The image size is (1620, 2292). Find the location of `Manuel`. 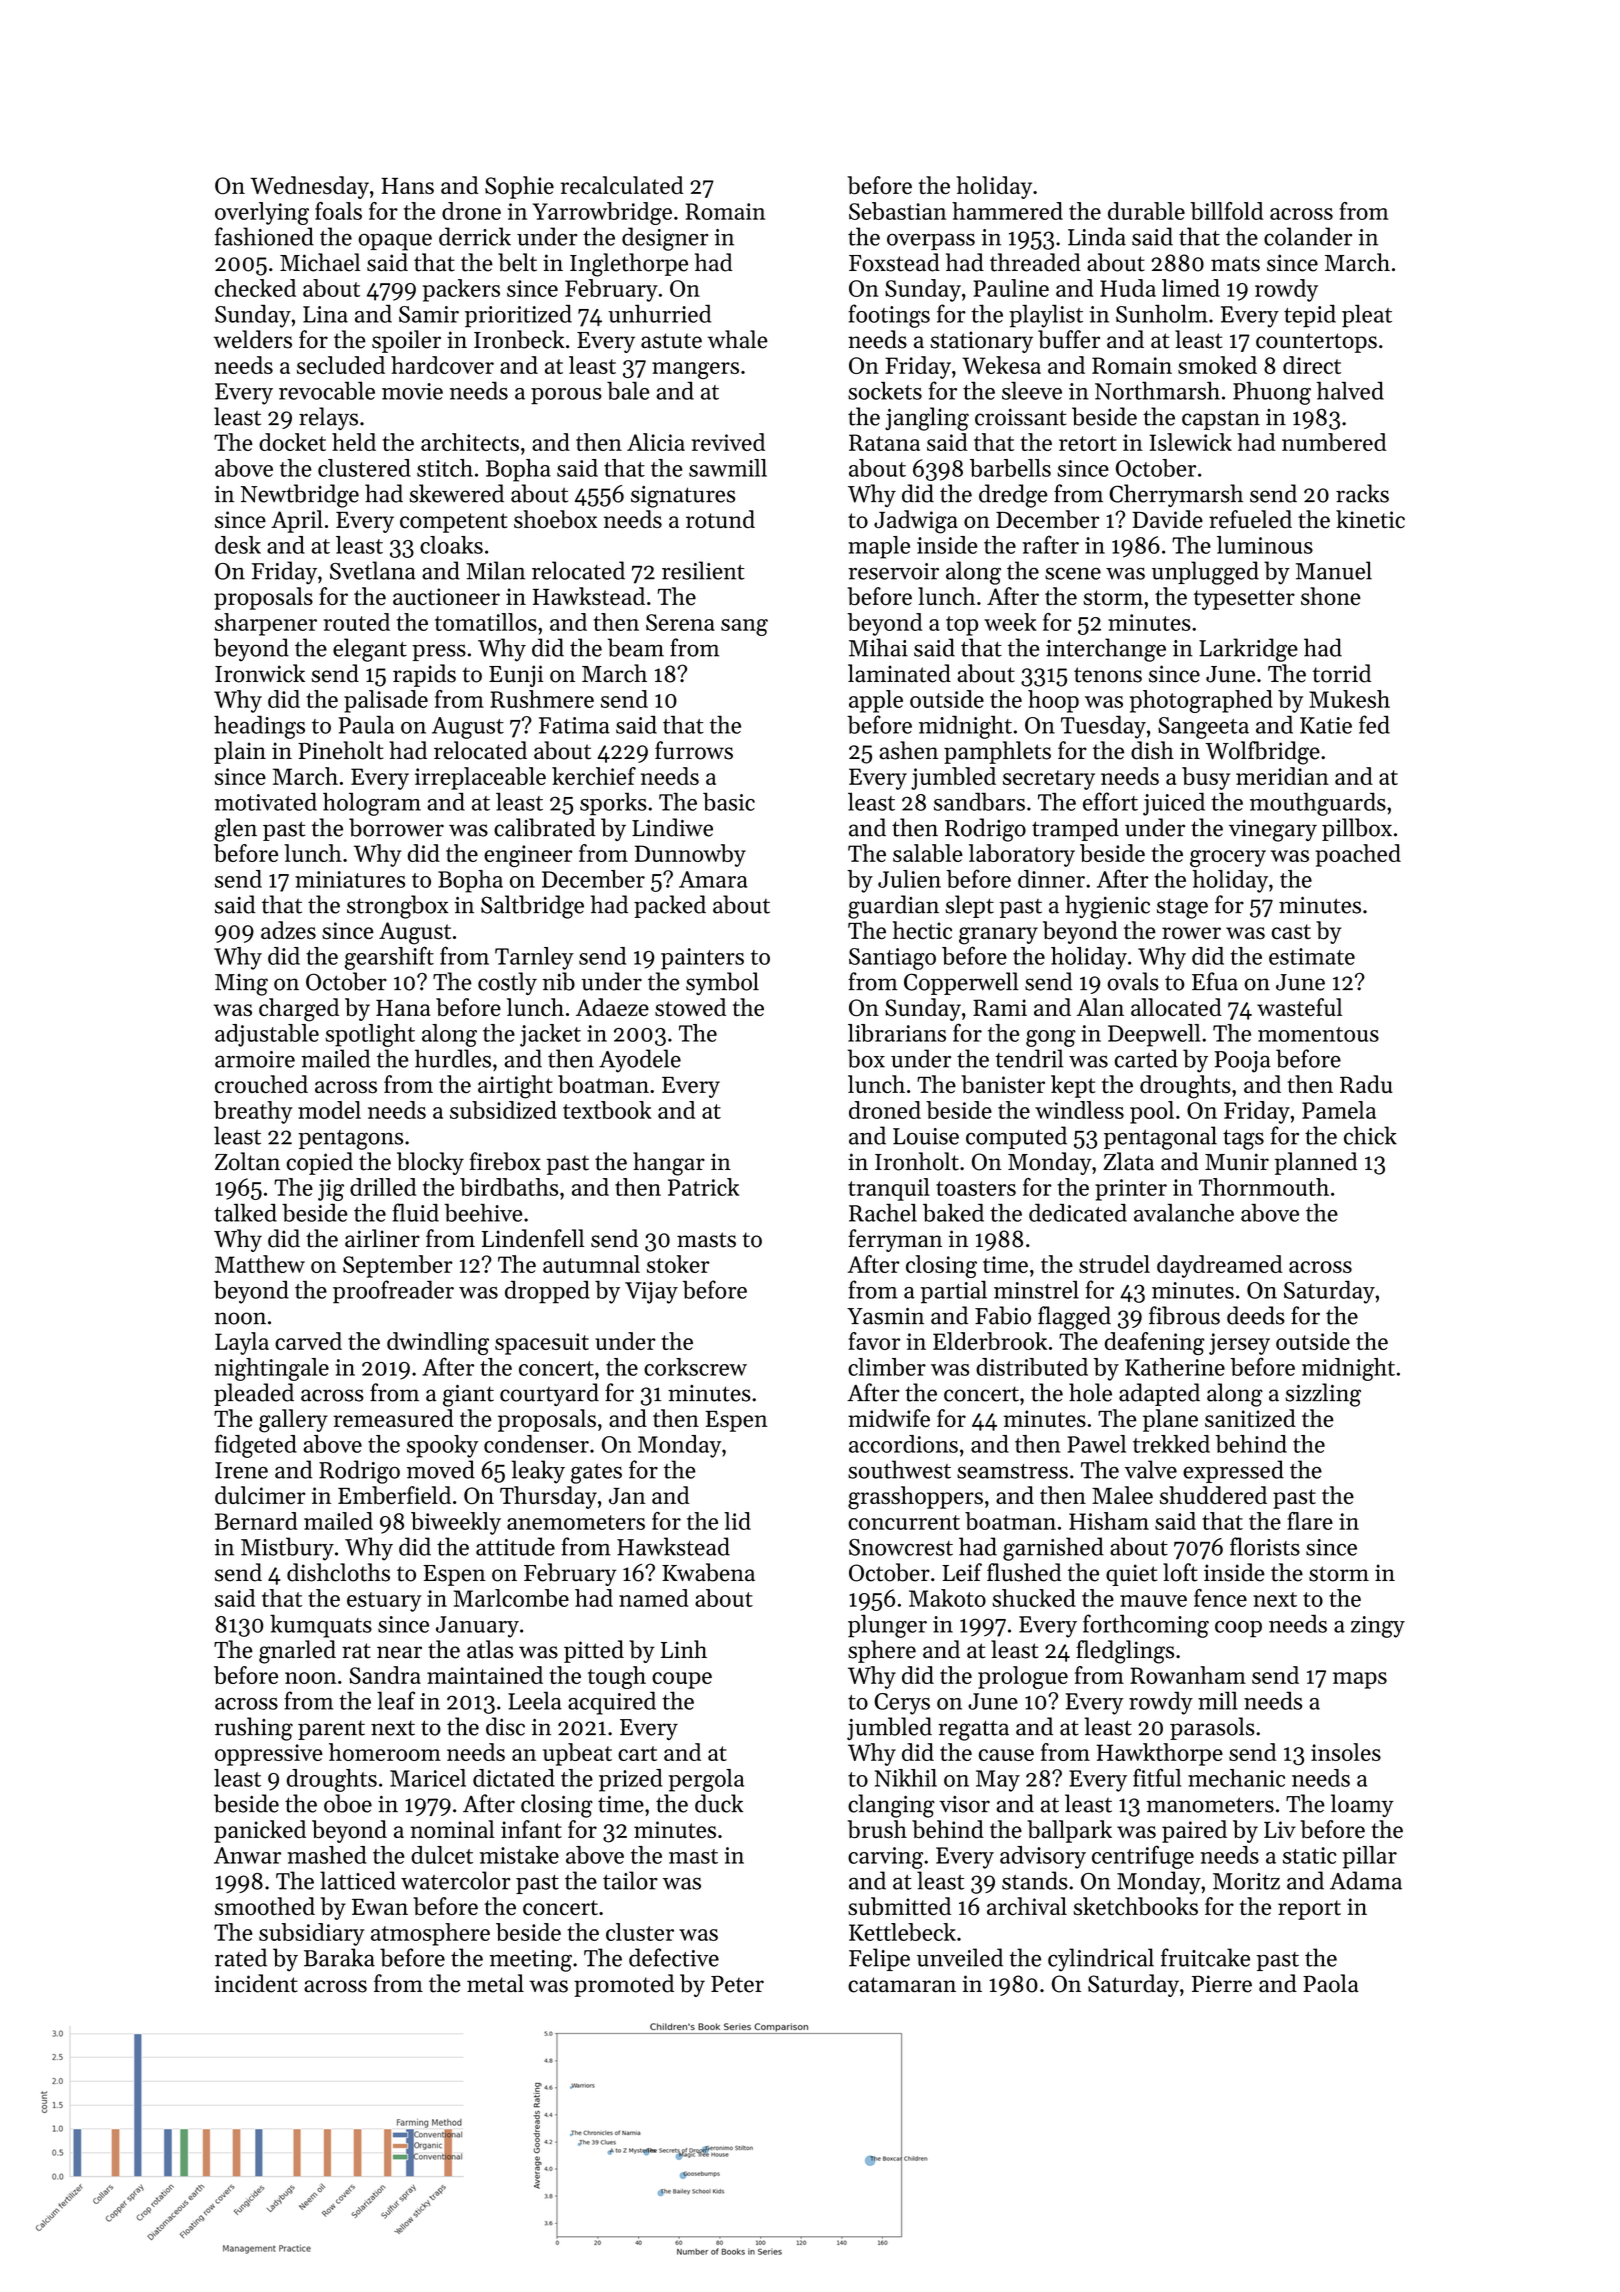

Manuel is located at coordinates (1334, 570).
